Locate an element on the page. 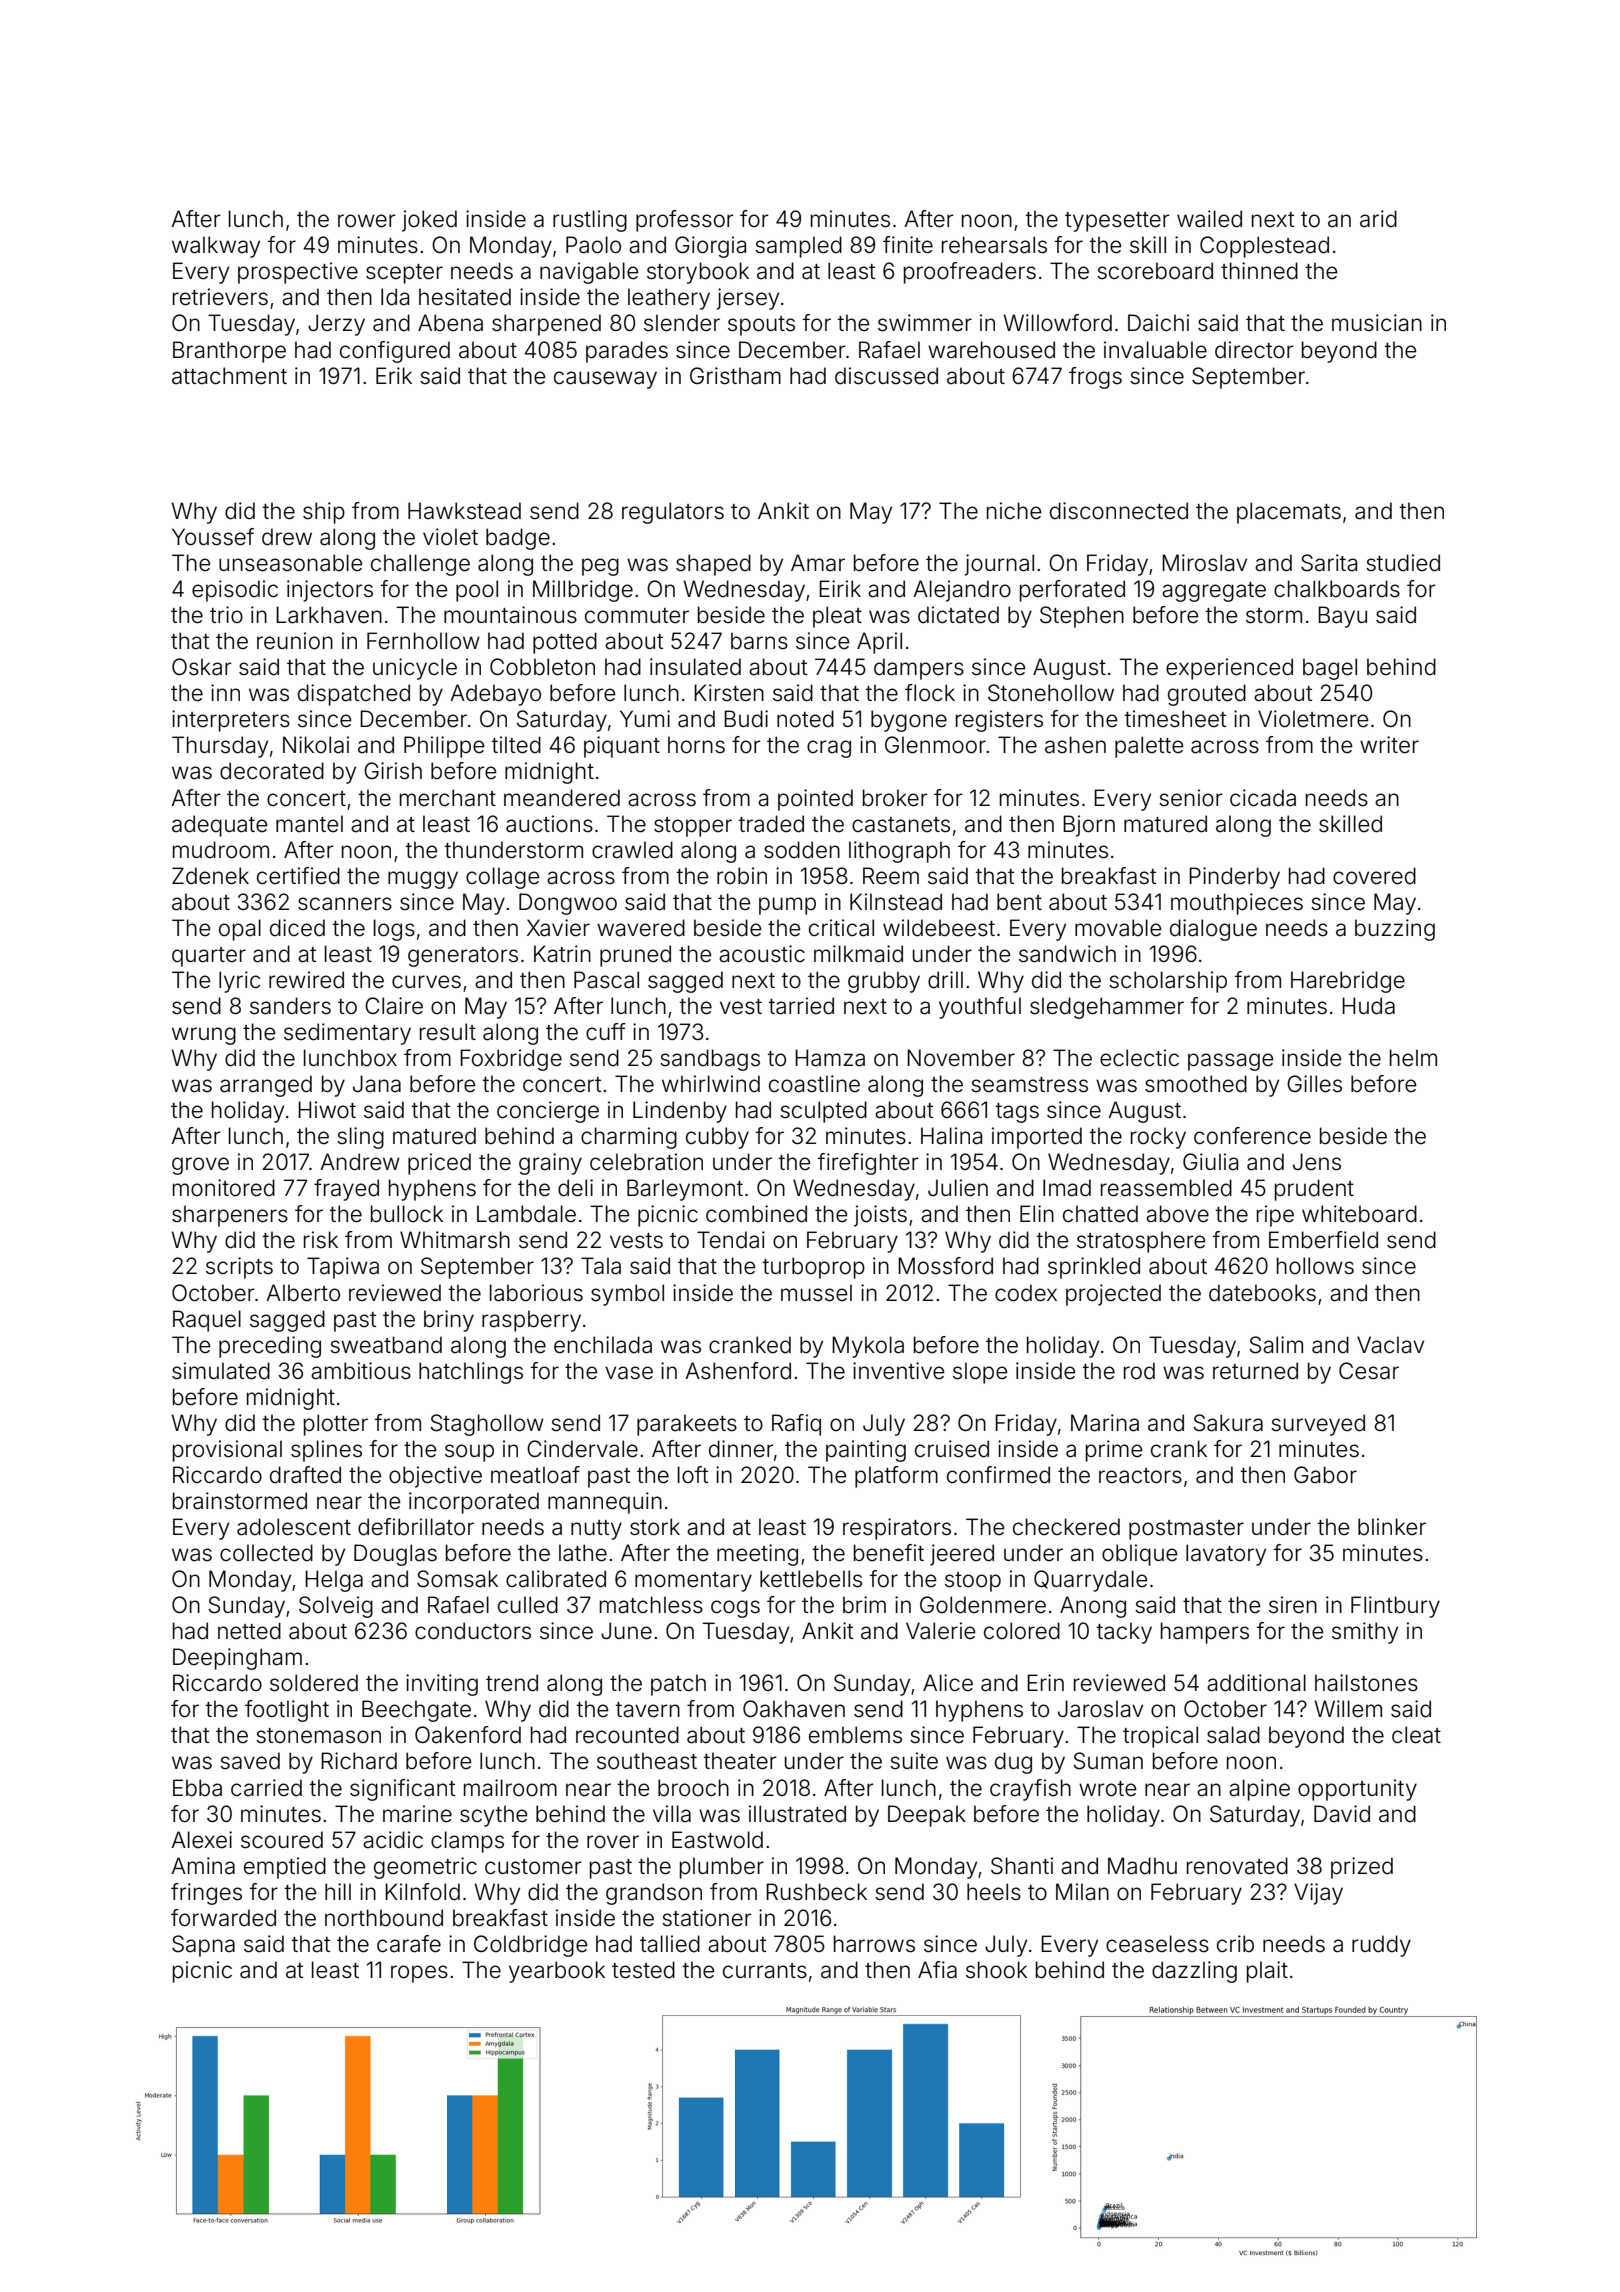 The width and height of the page is (1620, 2292). Rushbeck is located at coordinates (816, 1892).
